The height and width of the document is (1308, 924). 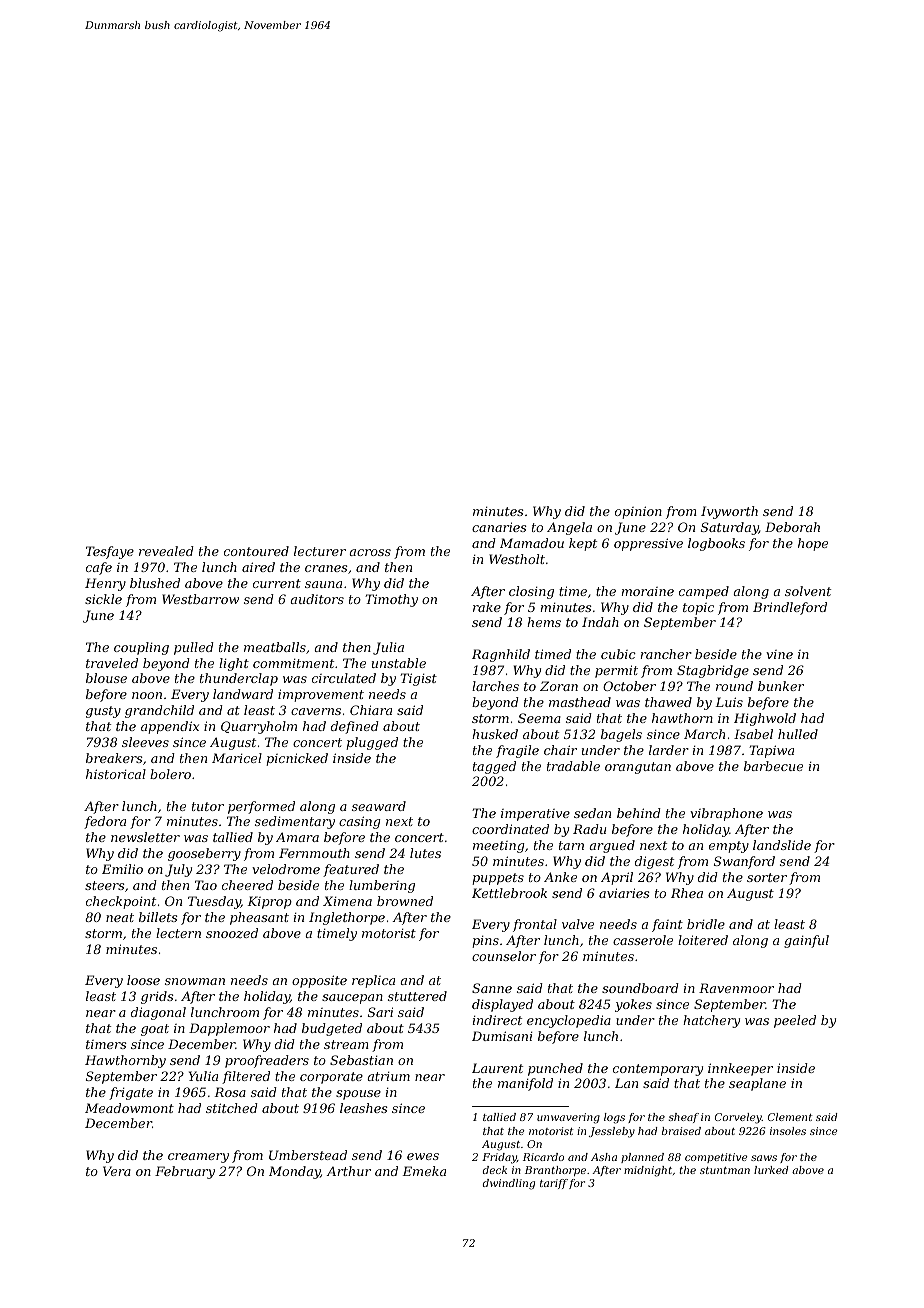 What do you see at coordinates (725, 1170) in the document?
I see `stuntman` at bounding box center [725, 1170].
